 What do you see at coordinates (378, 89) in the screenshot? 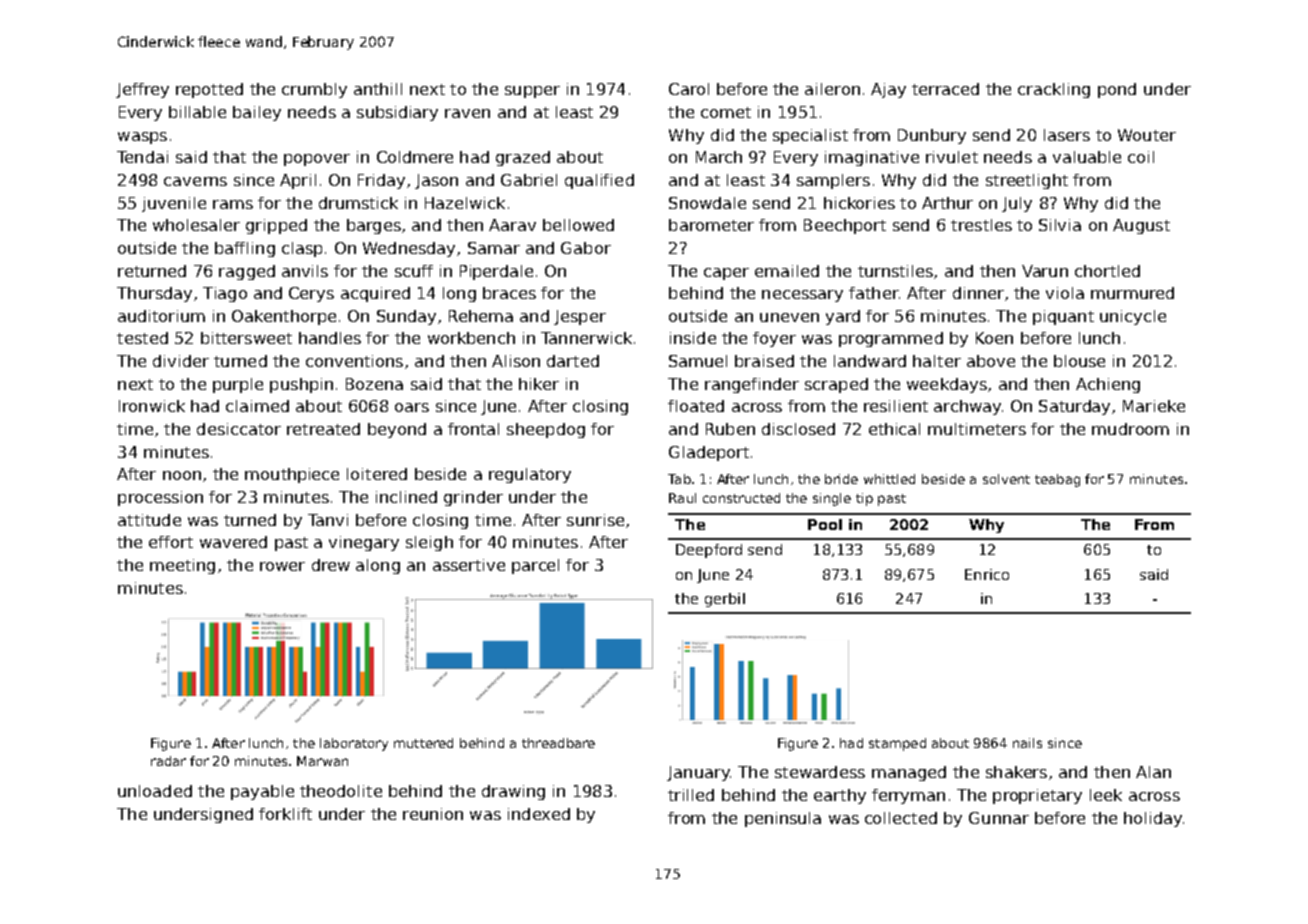
I see `anthill` at bounding box center [378, 89].
